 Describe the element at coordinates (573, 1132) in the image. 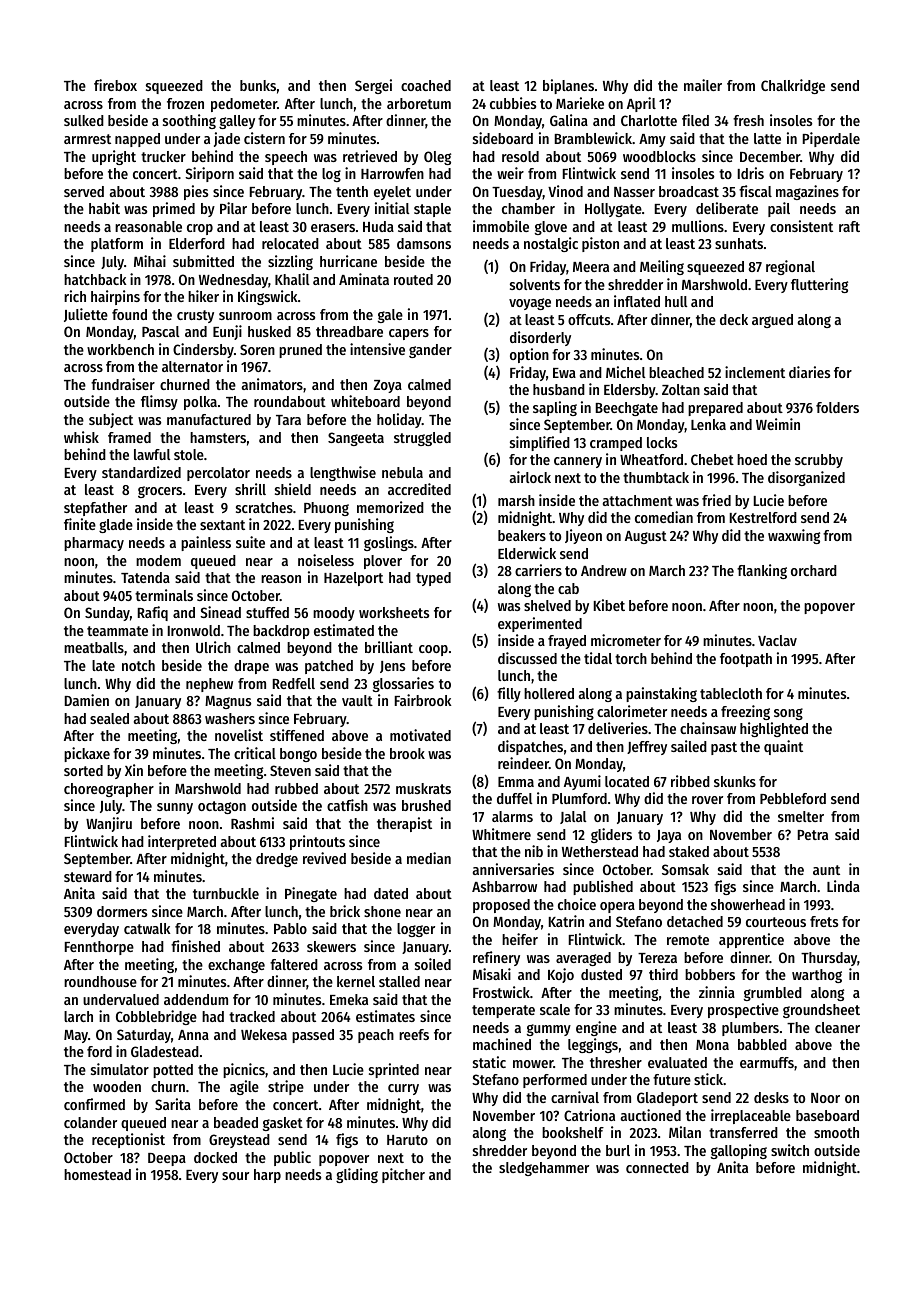

I see `bookshelf` at that location.
